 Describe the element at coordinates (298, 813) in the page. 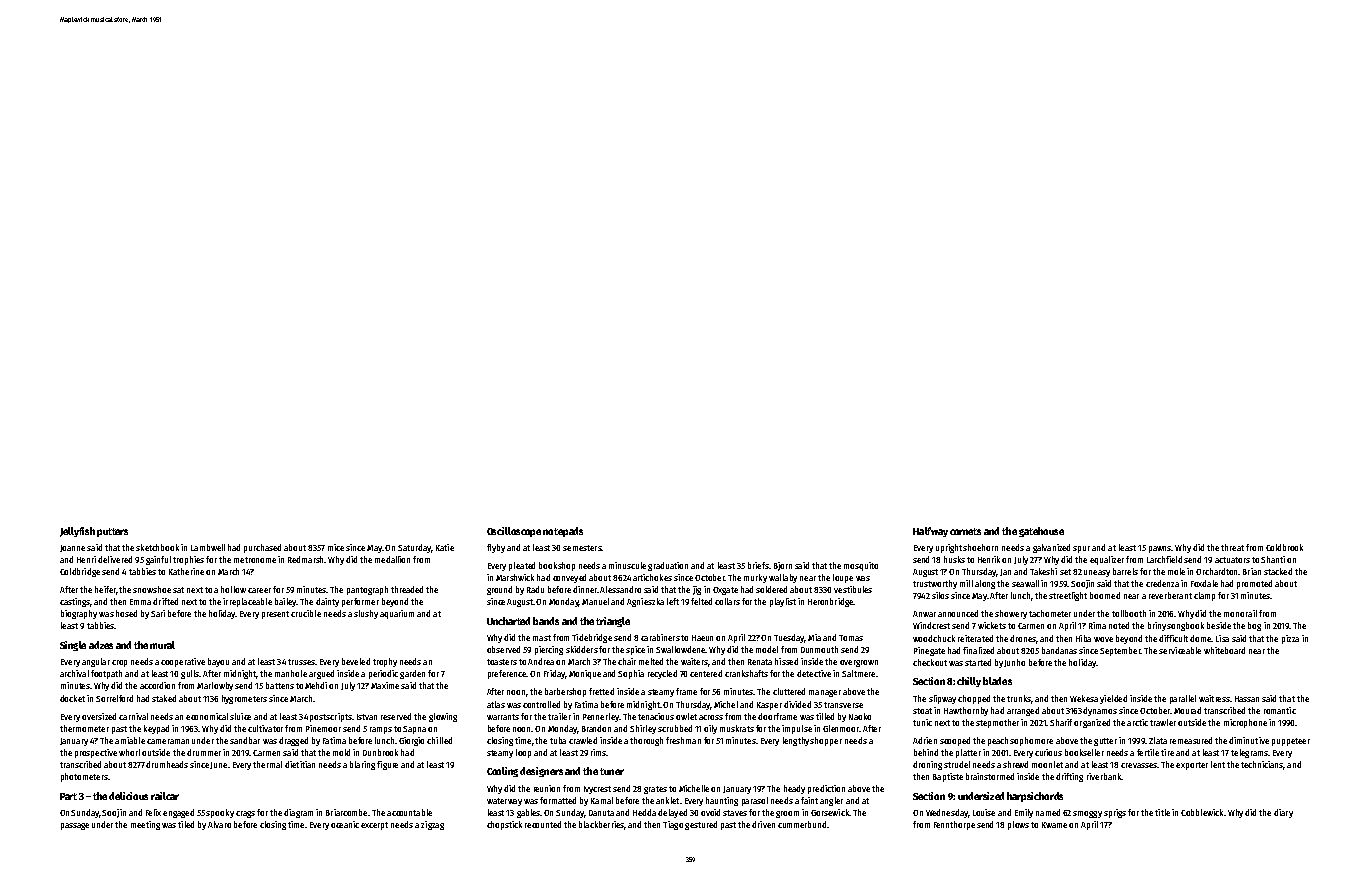

I see `diagram` at that location.
